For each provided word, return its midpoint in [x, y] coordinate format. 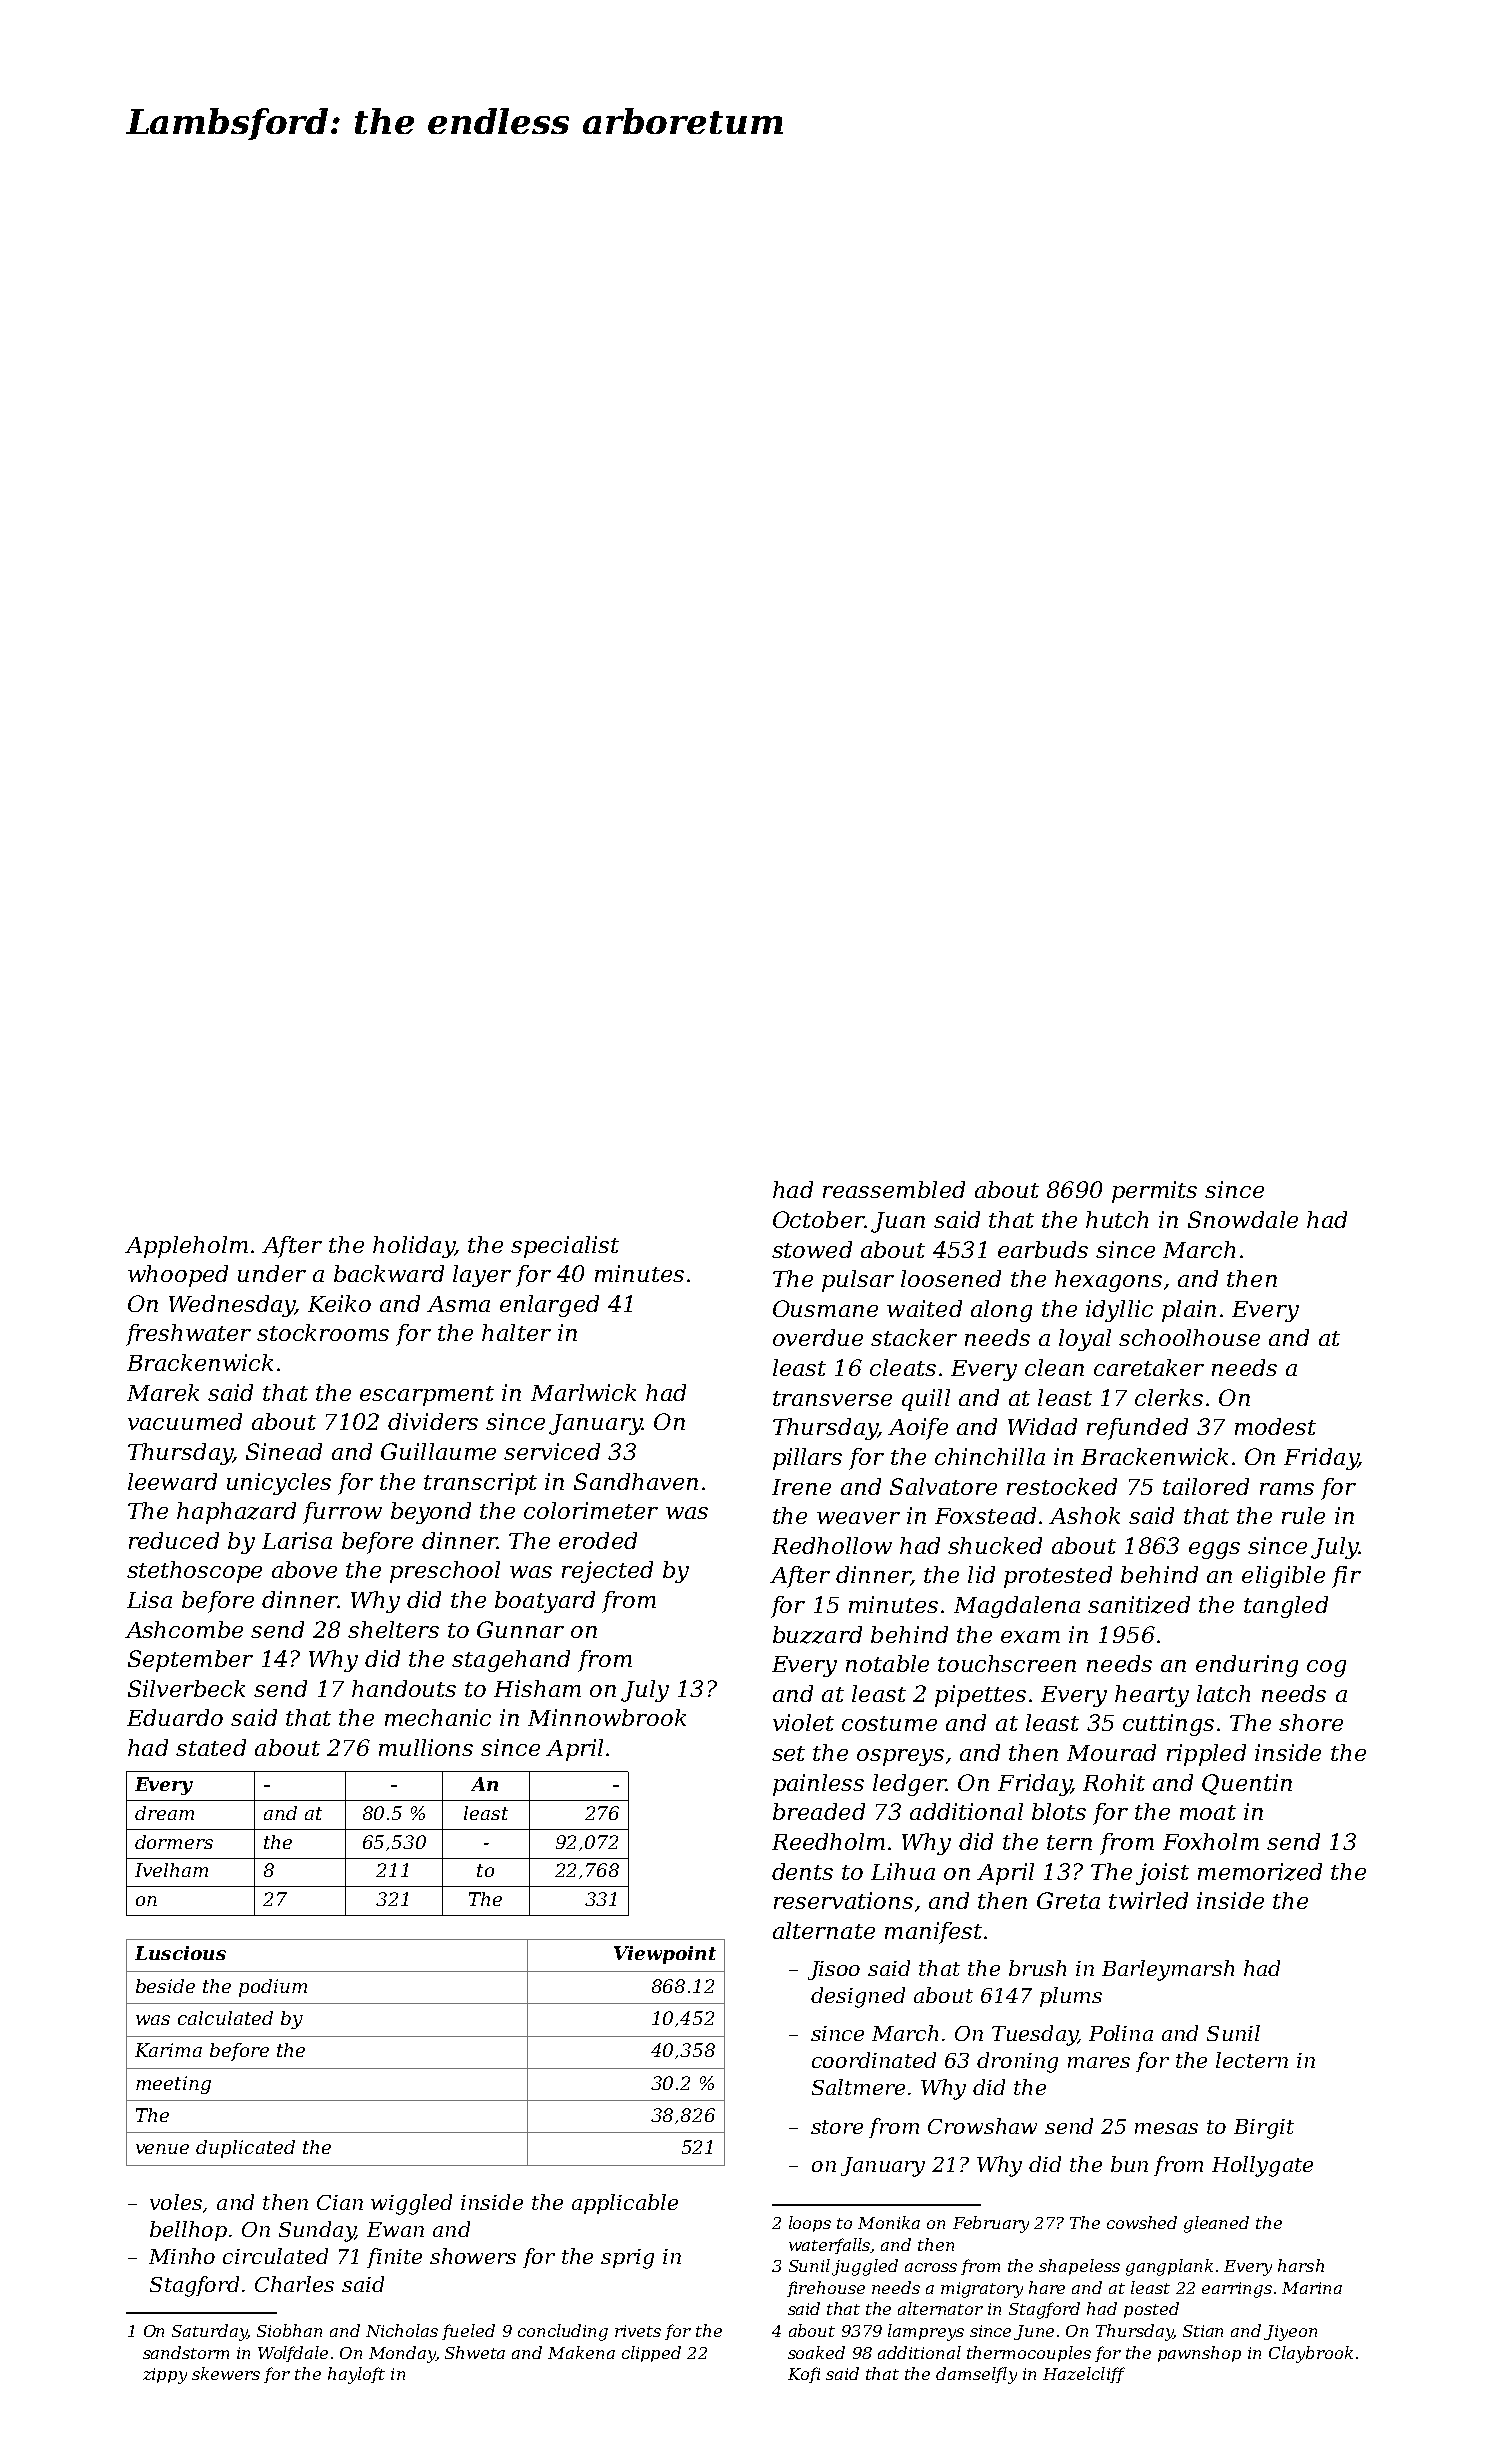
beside [165, 1986]
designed [858, 1997]
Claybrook [1311, 2354]
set [788, 1753]
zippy [165, 2376]
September [190, 1661]
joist [1162, 1874]
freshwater [188, 1335]
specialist [565, 1247]
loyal [1085, 1340]
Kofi [804, 2375]
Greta [1068, 1900]
